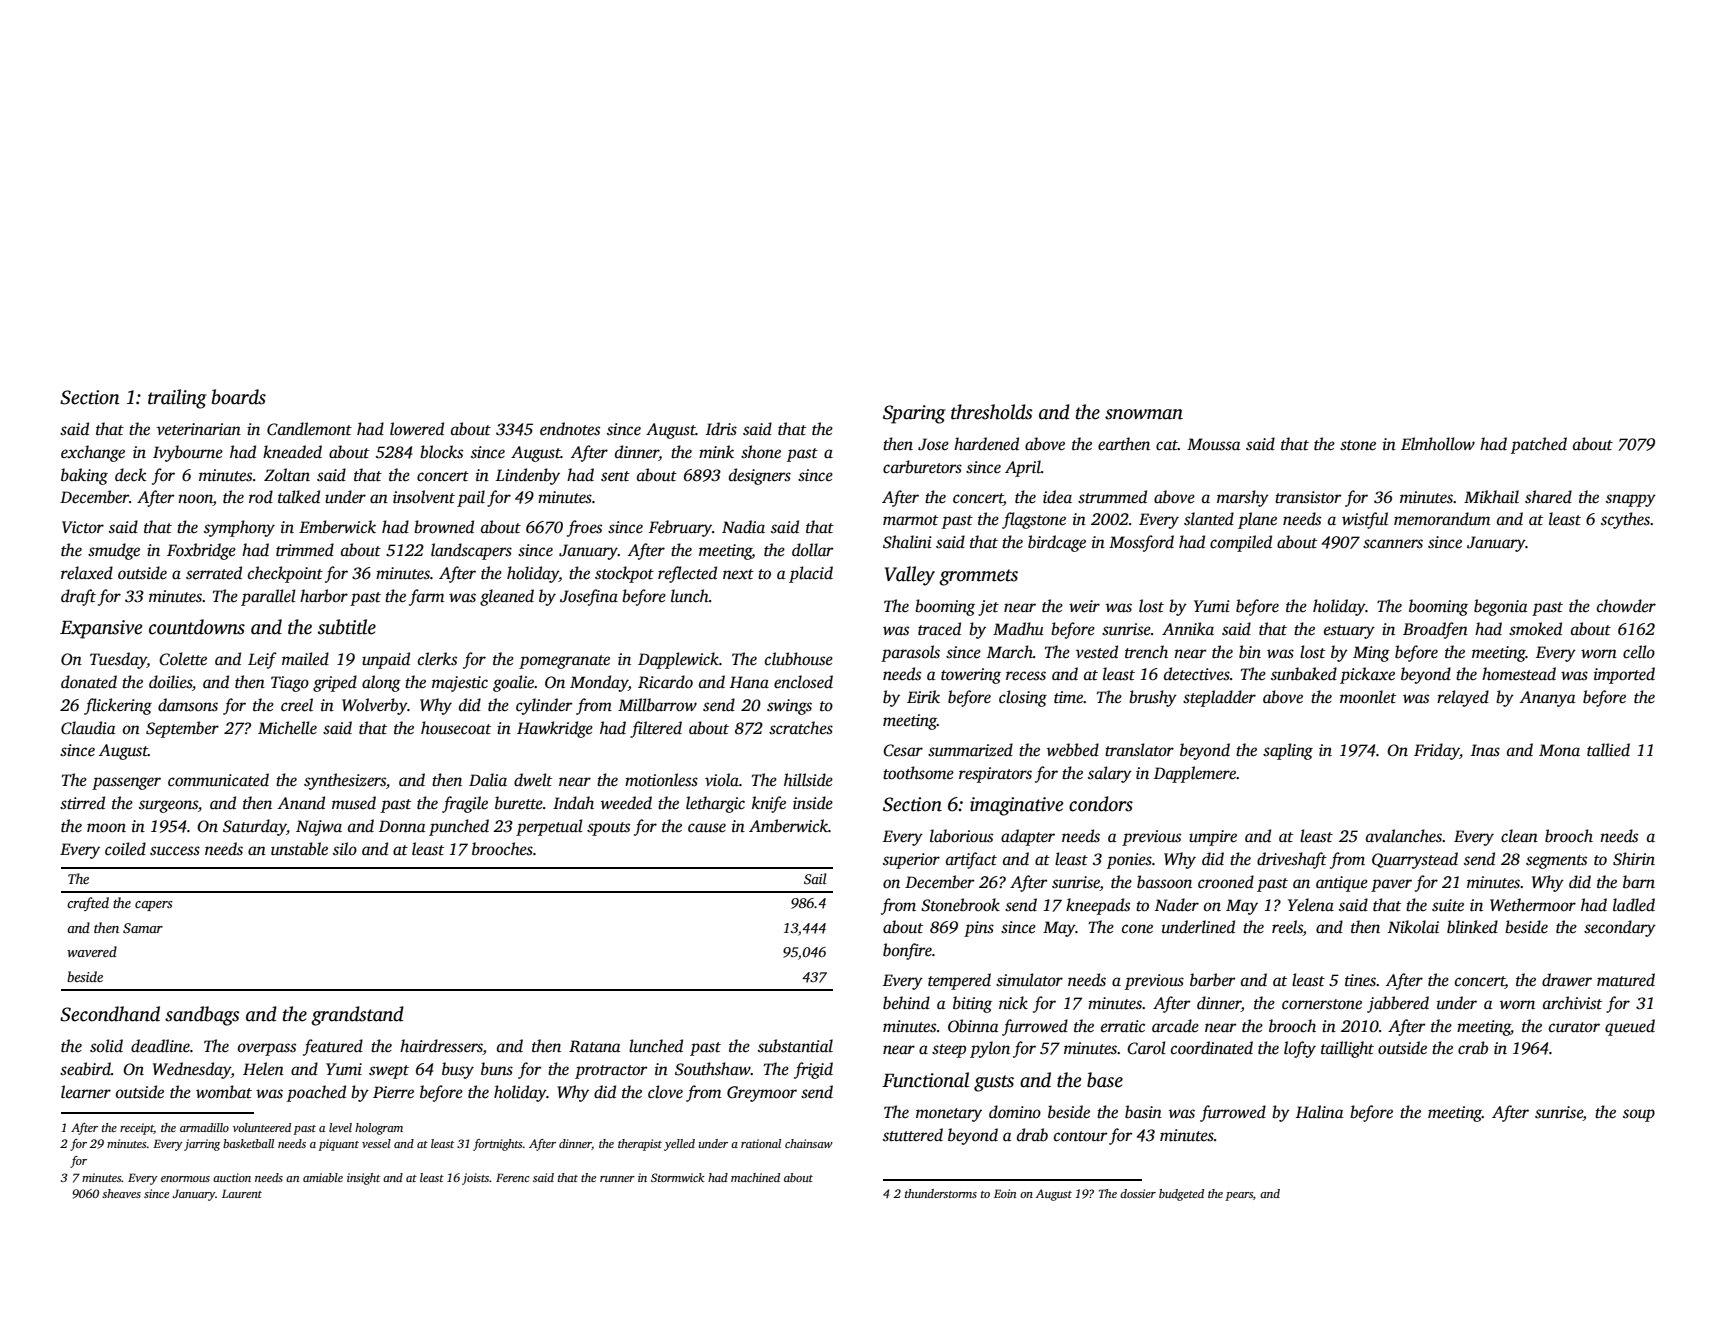 The height and width of the screenshot is (1326, 1716). Describe the element at coordinates (1567, 980) in the screenshot. I see `drawer` at that location.
